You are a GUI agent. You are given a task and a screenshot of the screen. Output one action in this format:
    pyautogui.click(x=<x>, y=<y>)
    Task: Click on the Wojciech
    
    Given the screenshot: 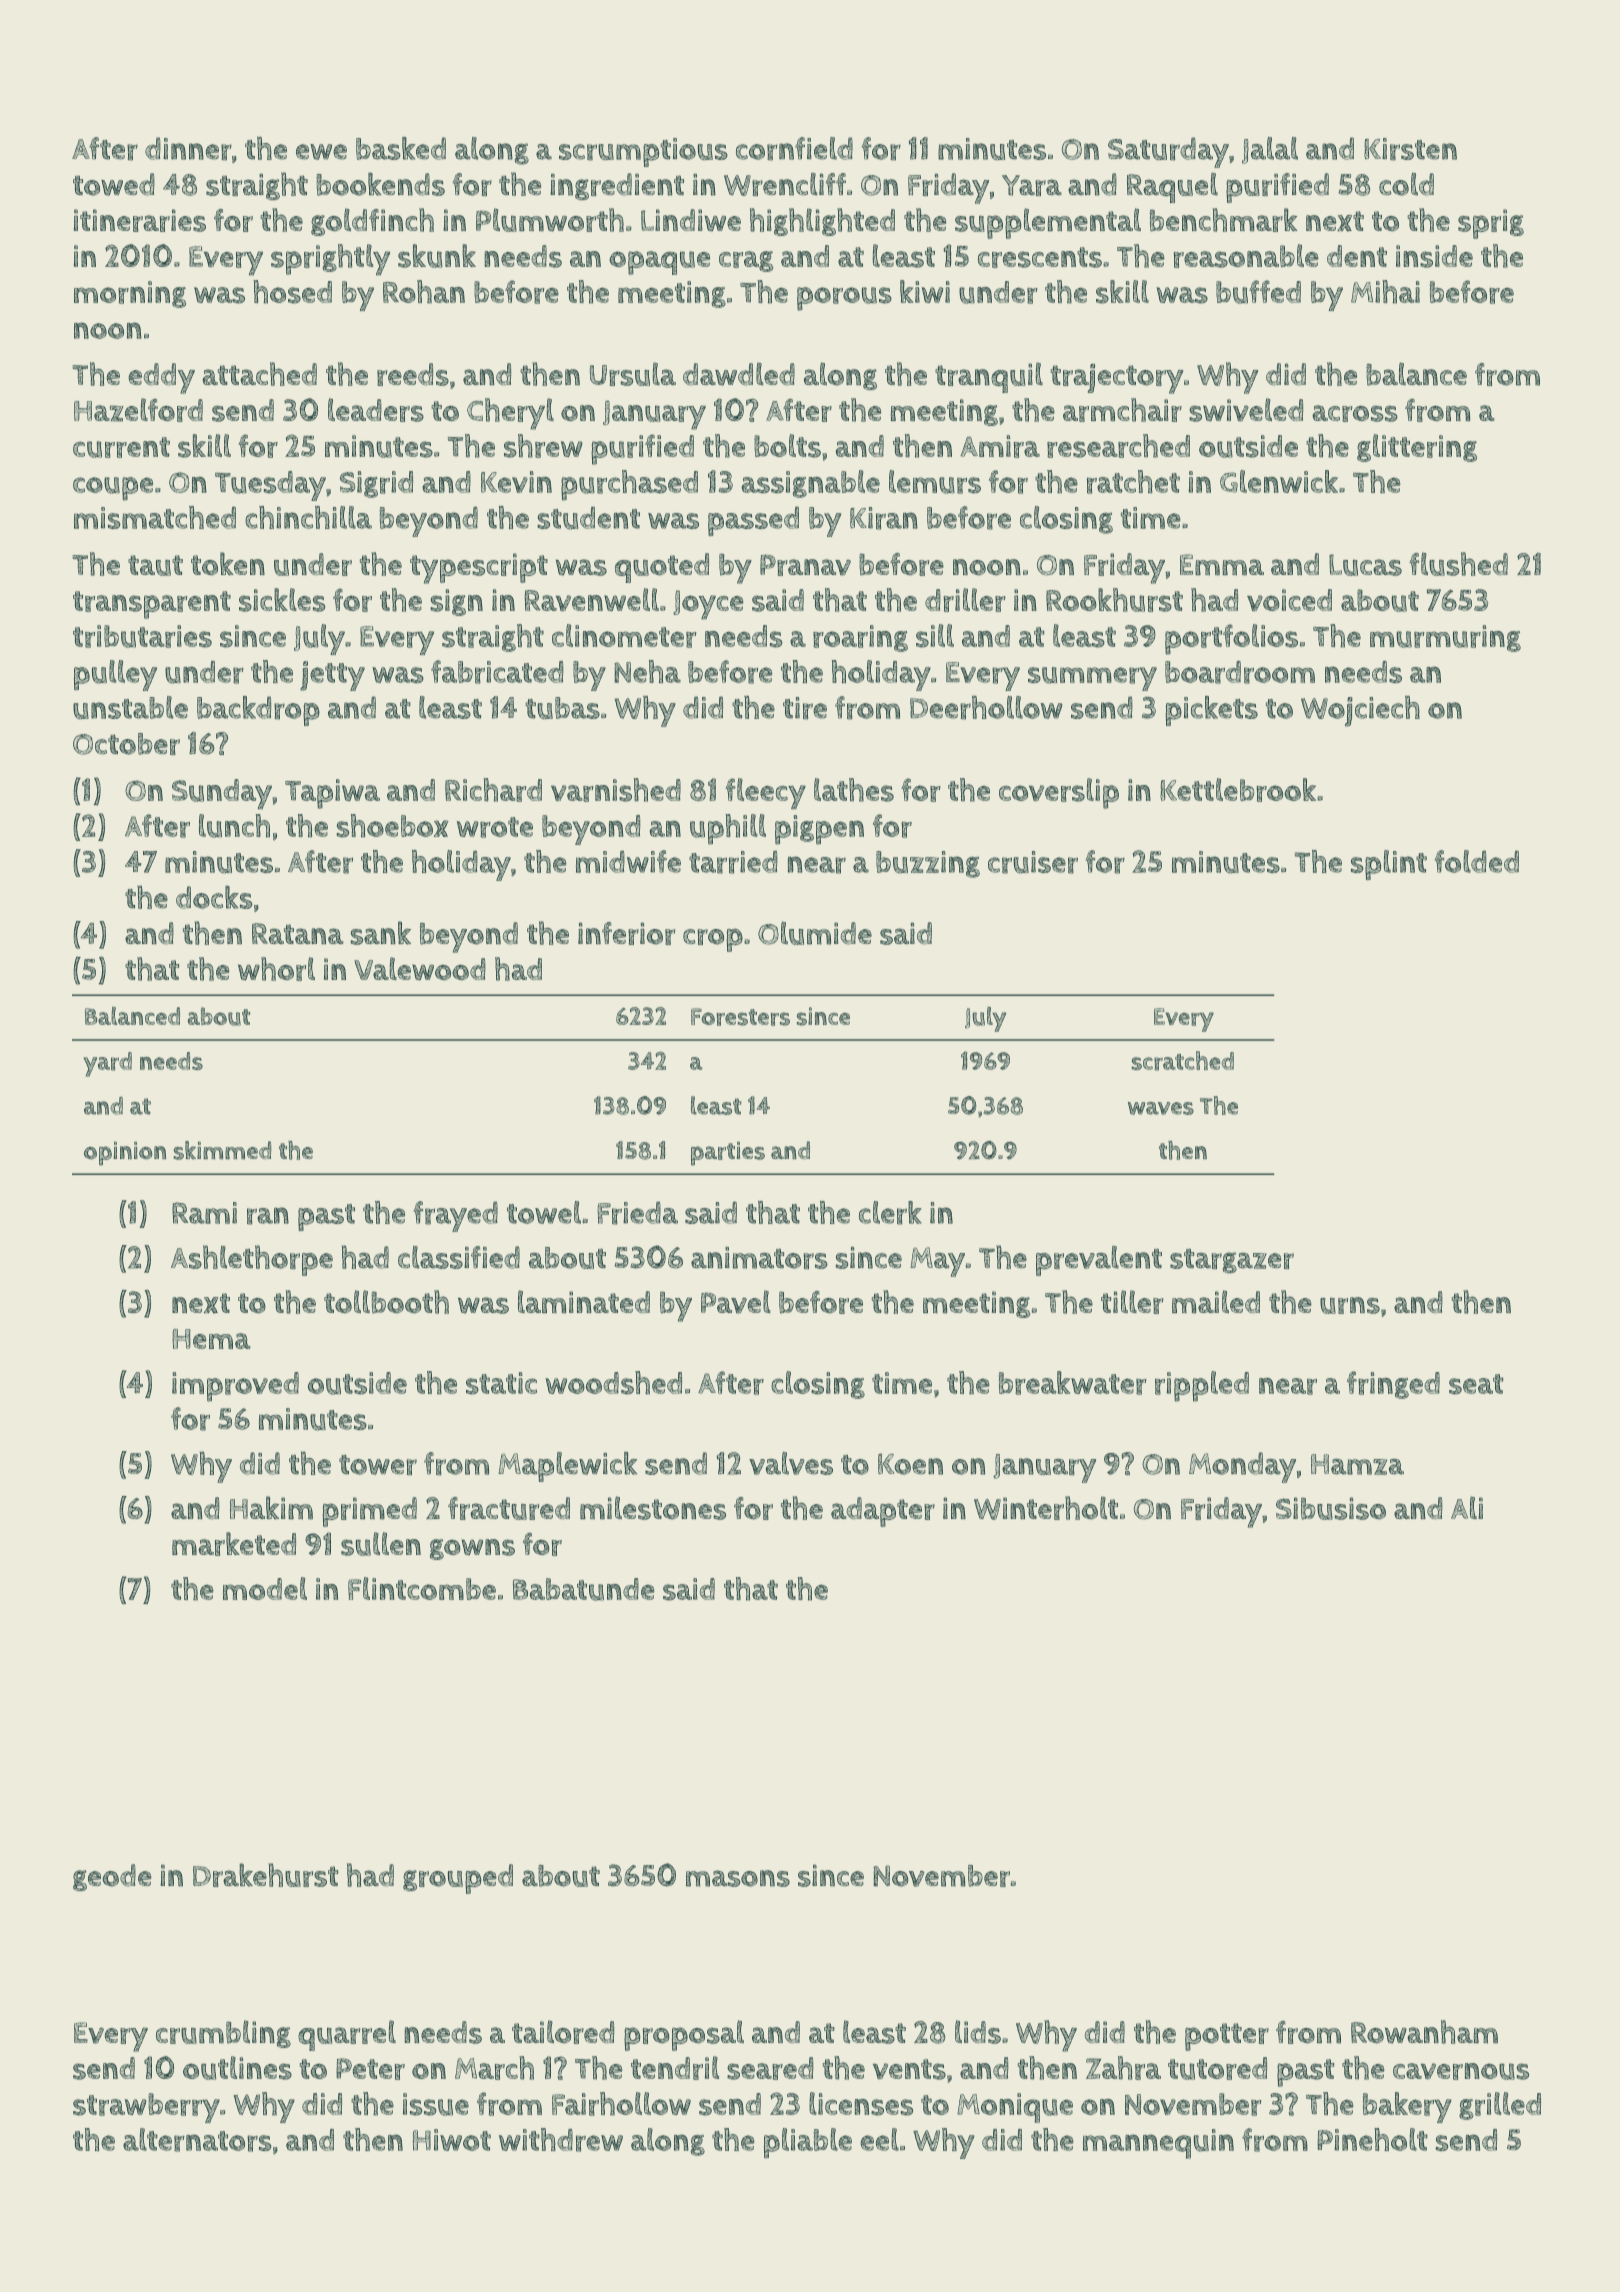 What is the action you would take?
    pyautogui.click(x=1360, y=711)
